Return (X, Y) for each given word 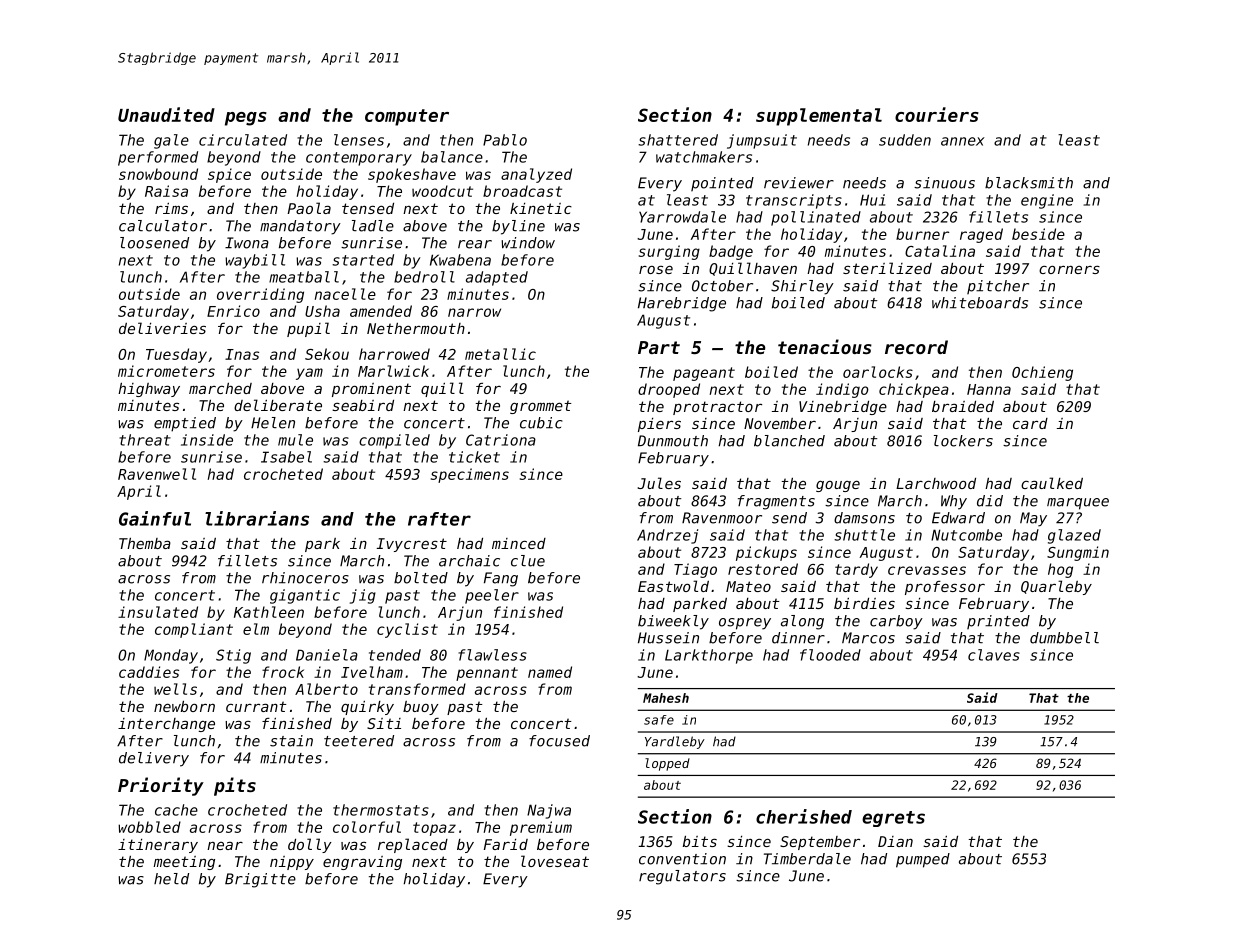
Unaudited (166, 114)
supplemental (819, 117)
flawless (492, 655)
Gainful (155, 518)
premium (541, 828)
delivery (154, 759)
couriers (937, 114)
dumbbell (1064, 638)
